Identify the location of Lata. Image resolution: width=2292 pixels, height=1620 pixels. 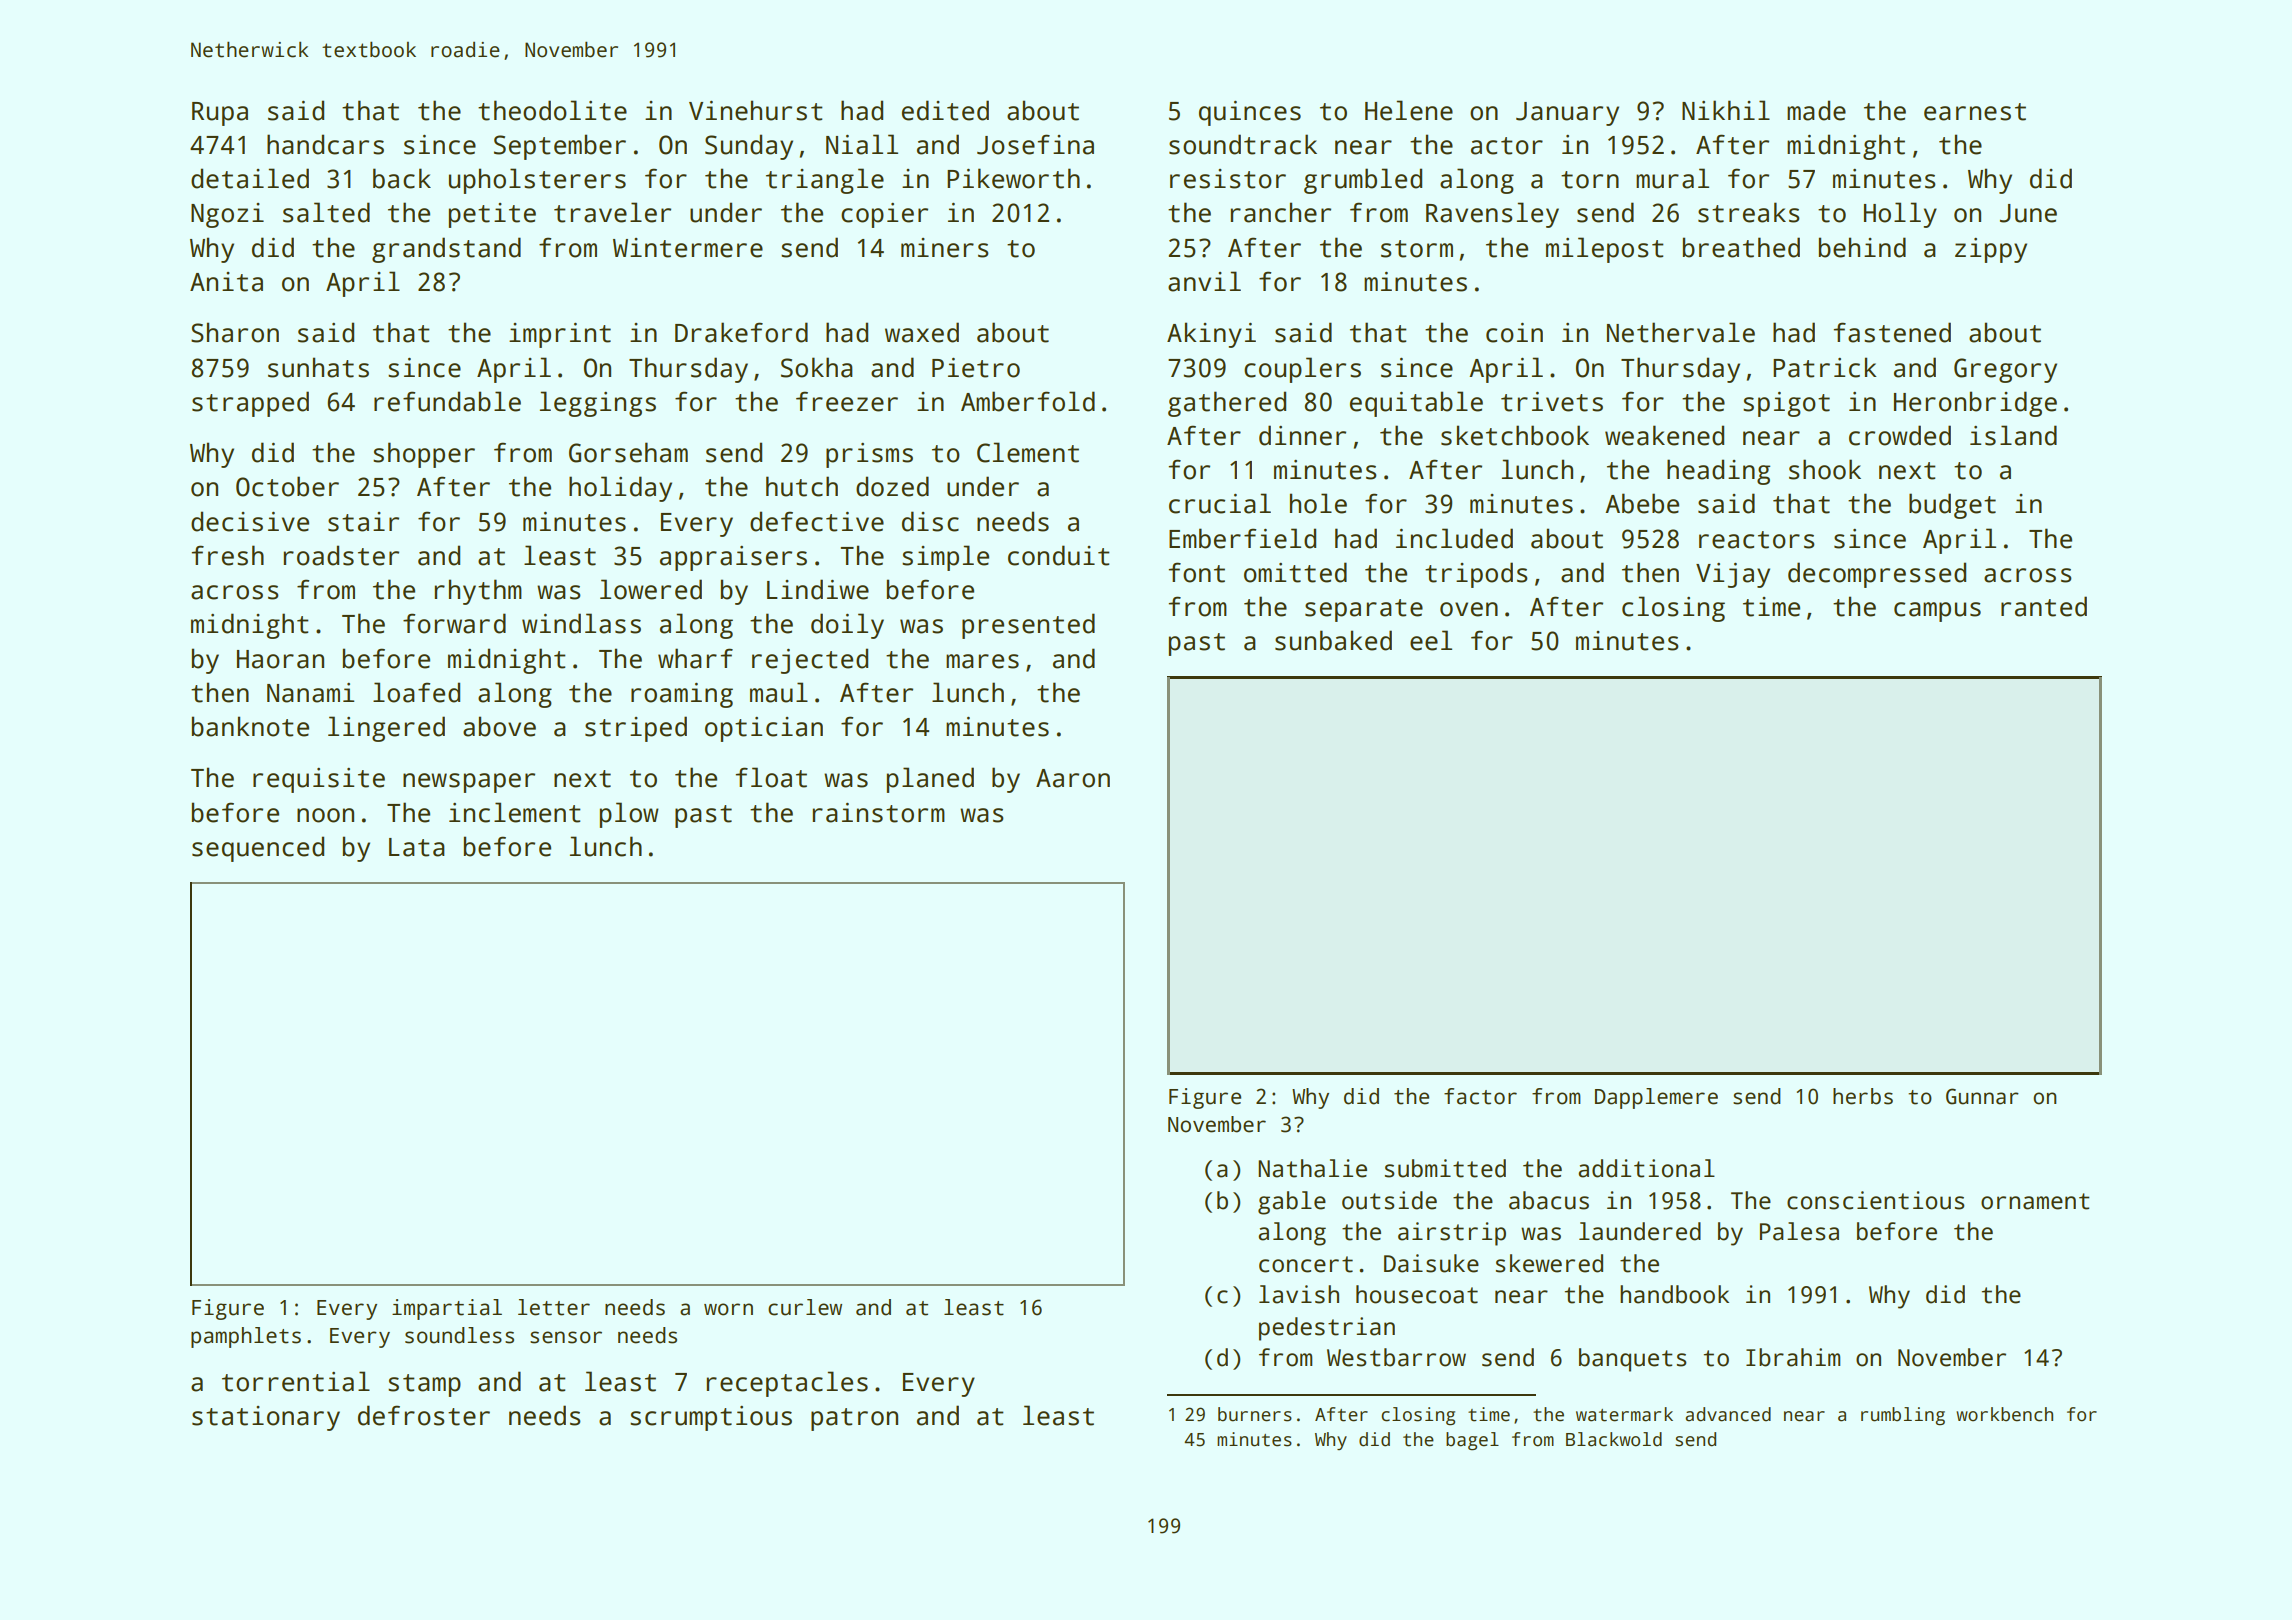
(417, 847).
